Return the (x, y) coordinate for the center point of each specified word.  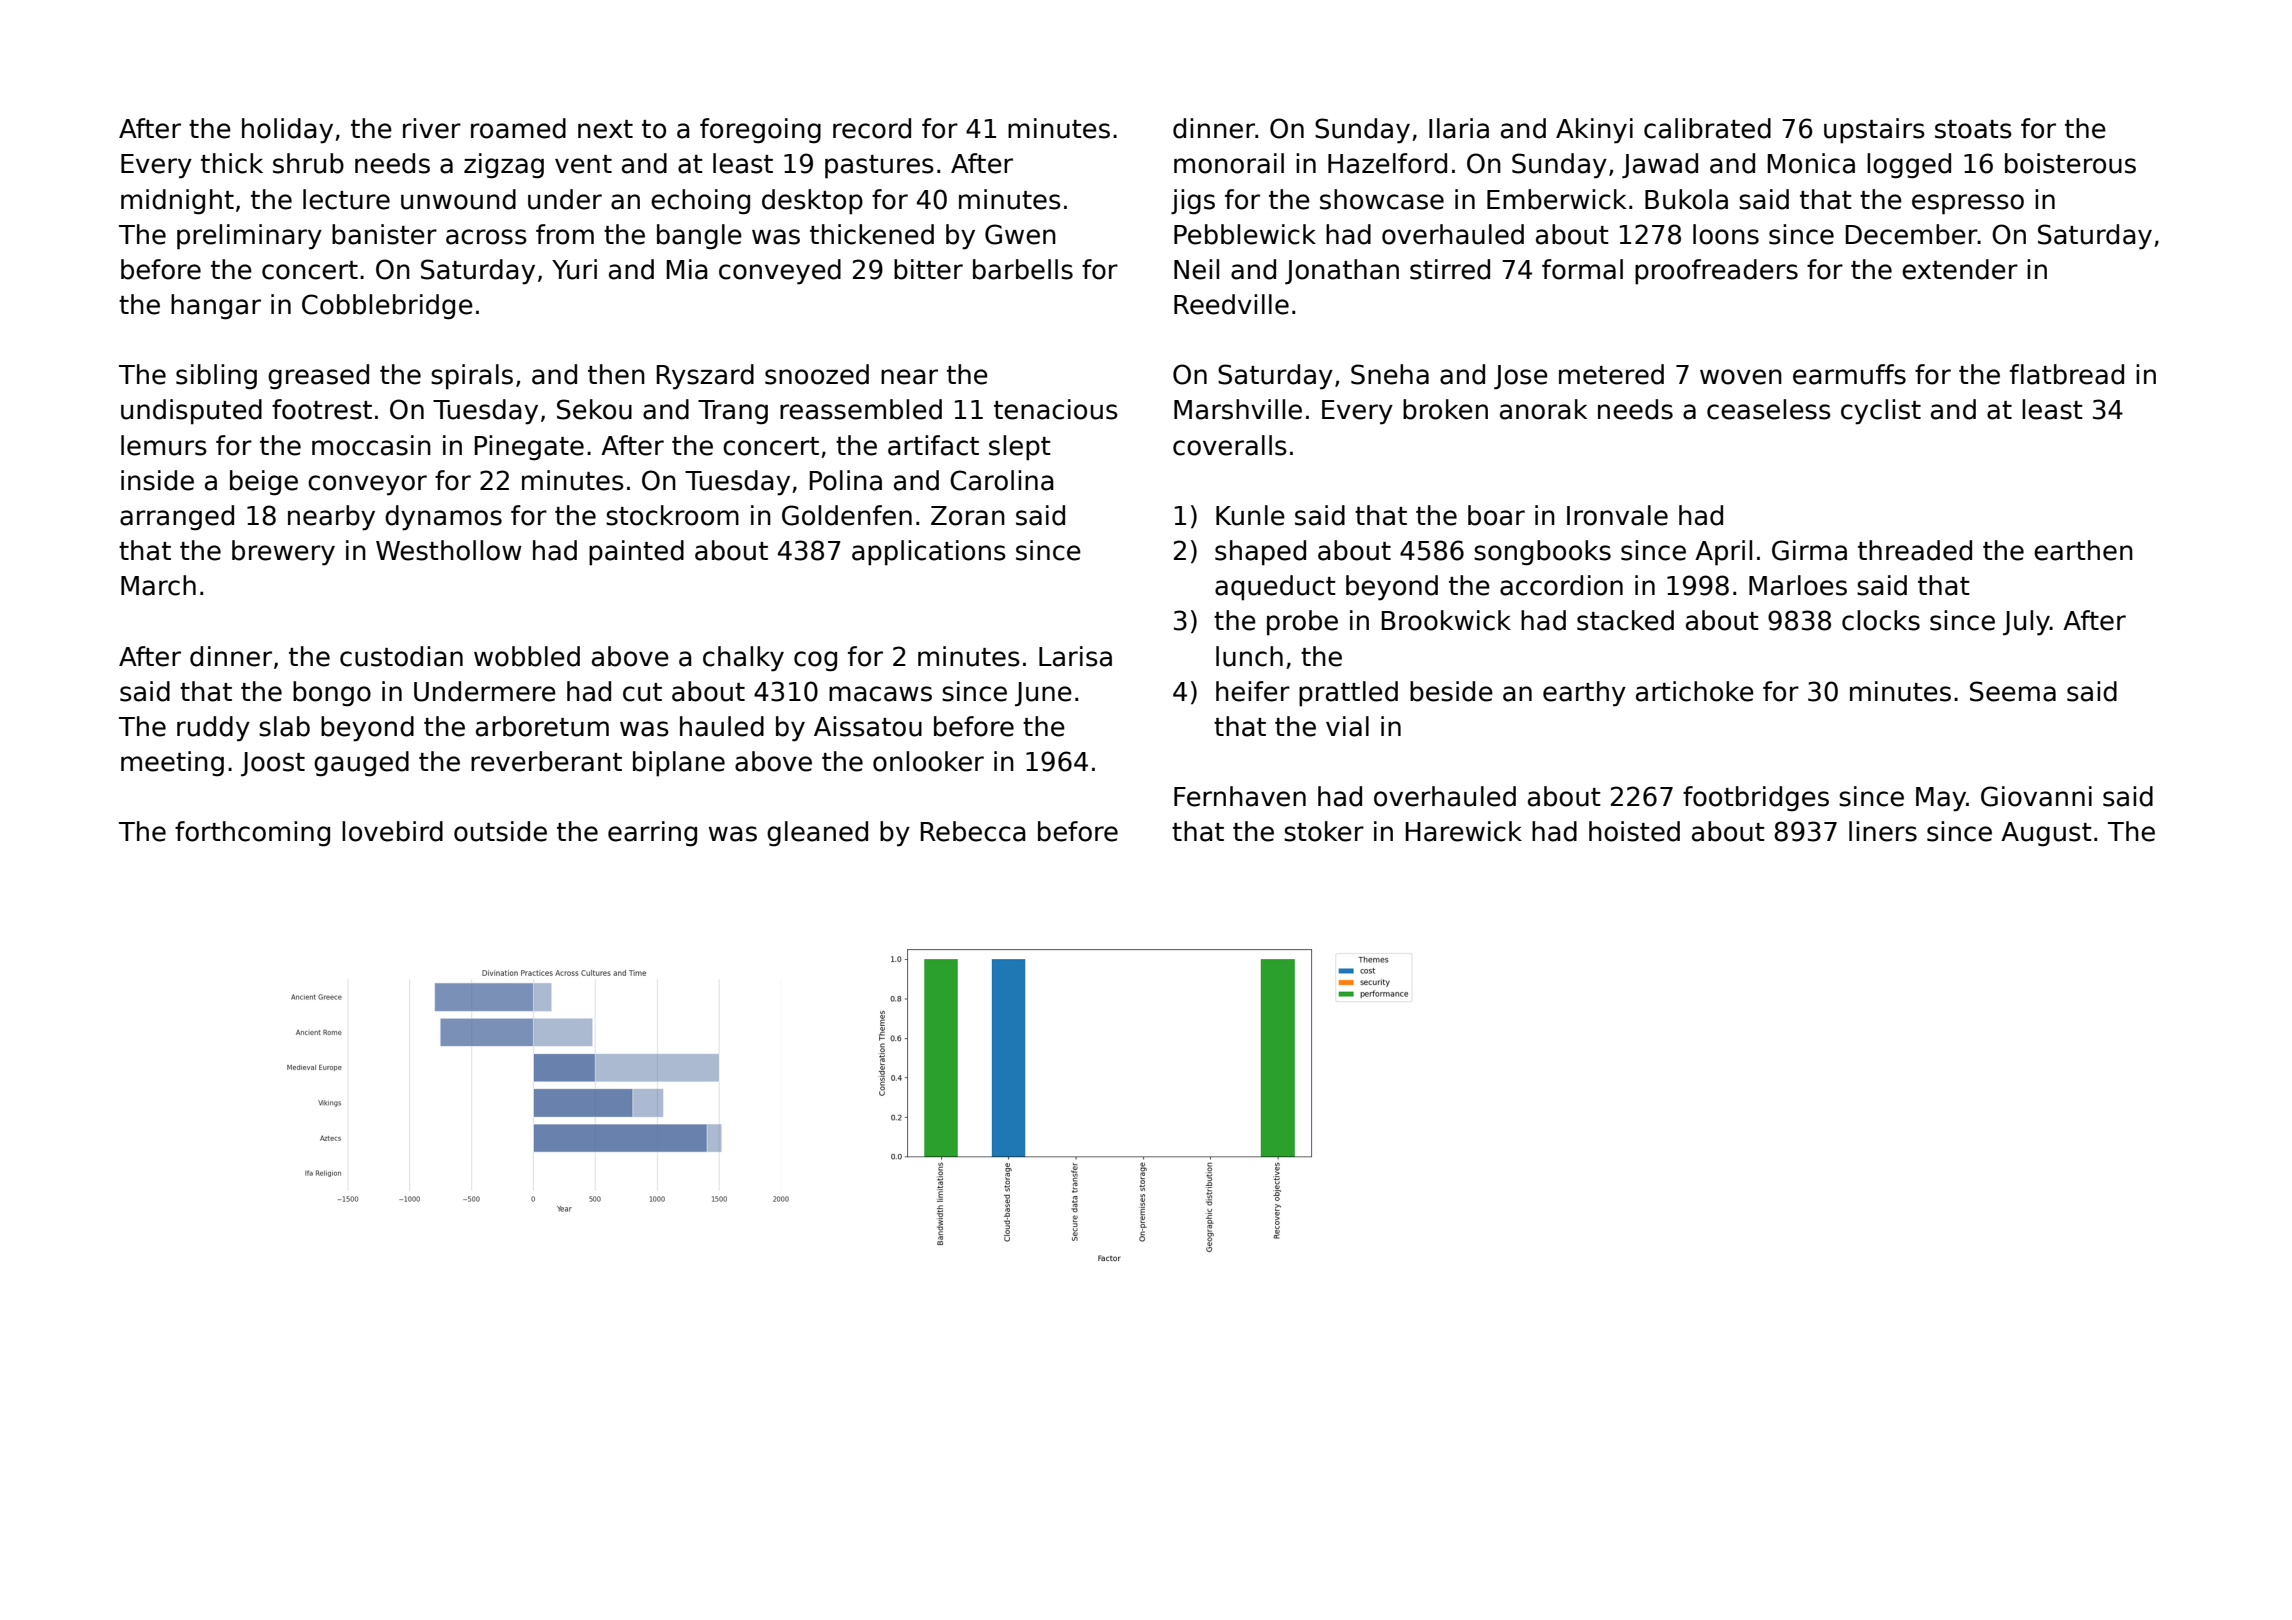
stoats (1973, 129)
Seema (2013, 691)
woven (1741, 377)
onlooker (928, 761)
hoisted (1634, 831)
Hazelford (1387, 163)
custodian (401, 656)
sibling (216, 377)
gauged (361, 764)
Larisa (1075, 656)
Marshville (1238, 409)
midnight (177, 202)
